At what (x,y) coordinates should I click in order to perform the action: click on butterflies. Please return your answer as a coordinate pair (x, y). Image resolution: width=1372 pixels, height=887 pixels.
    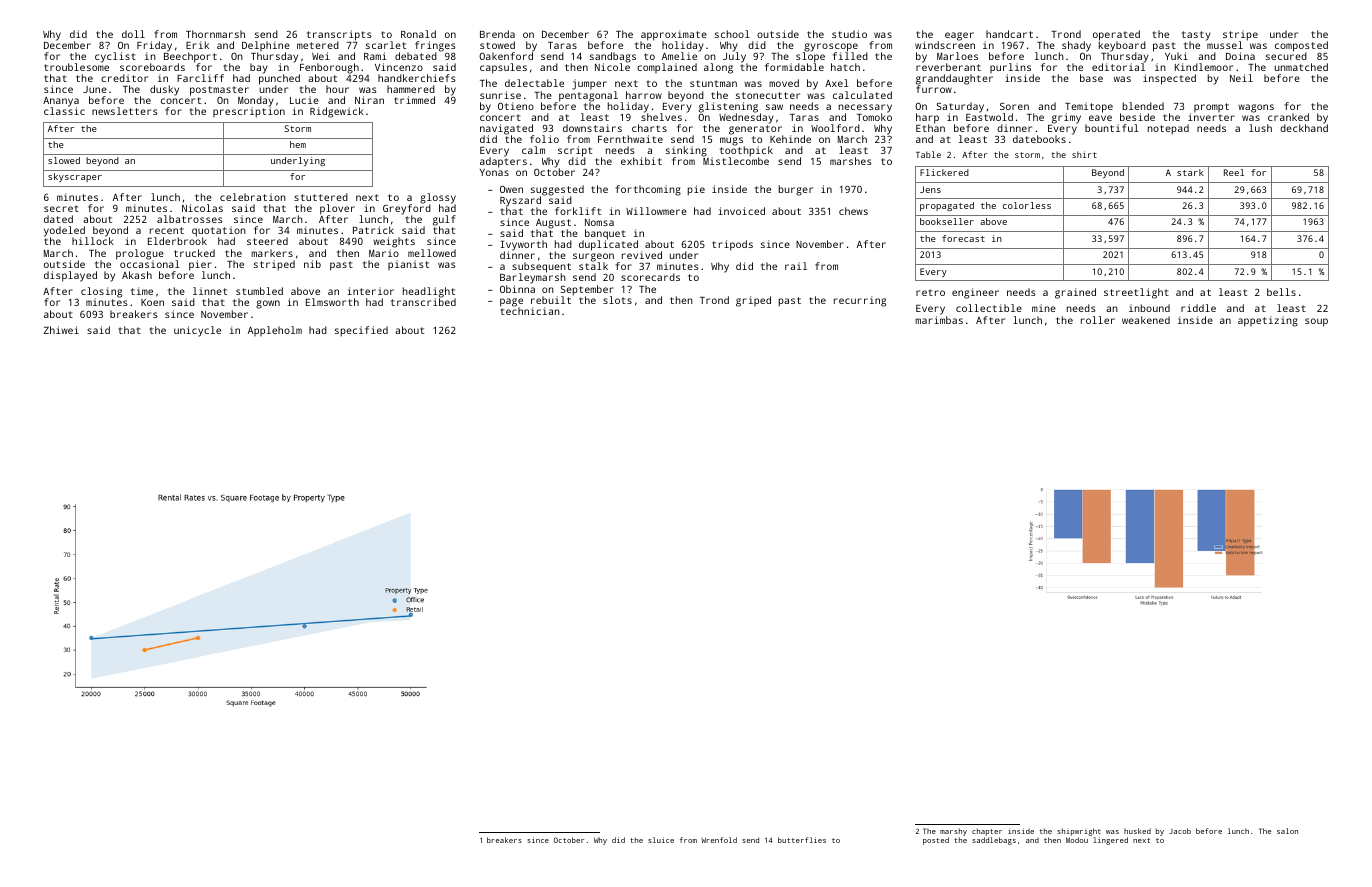
    Looking at the image, I should click on (802, 840).
